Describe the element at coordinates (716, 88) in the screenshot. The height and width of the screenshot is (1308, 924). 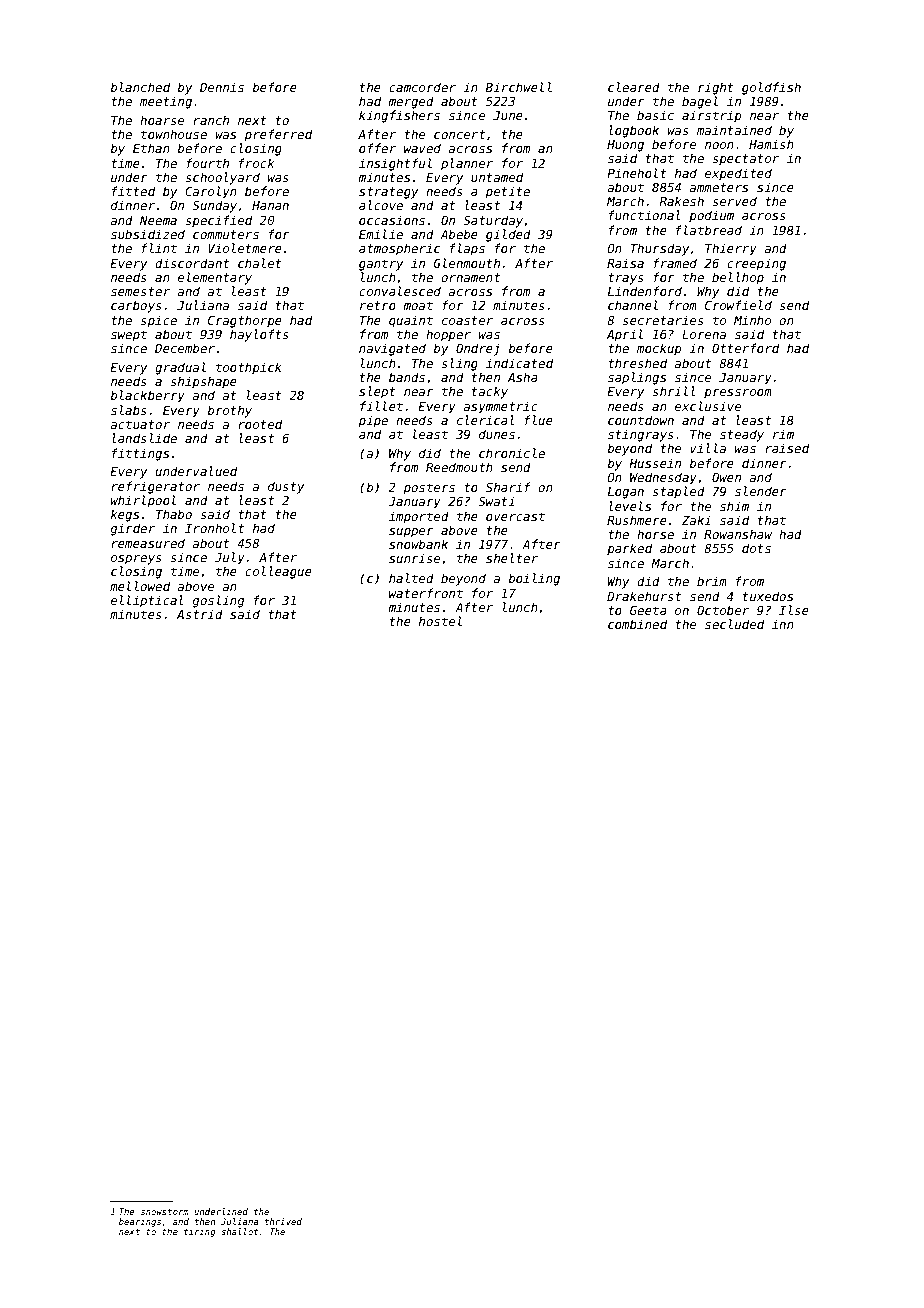
I see `right` at that location.
